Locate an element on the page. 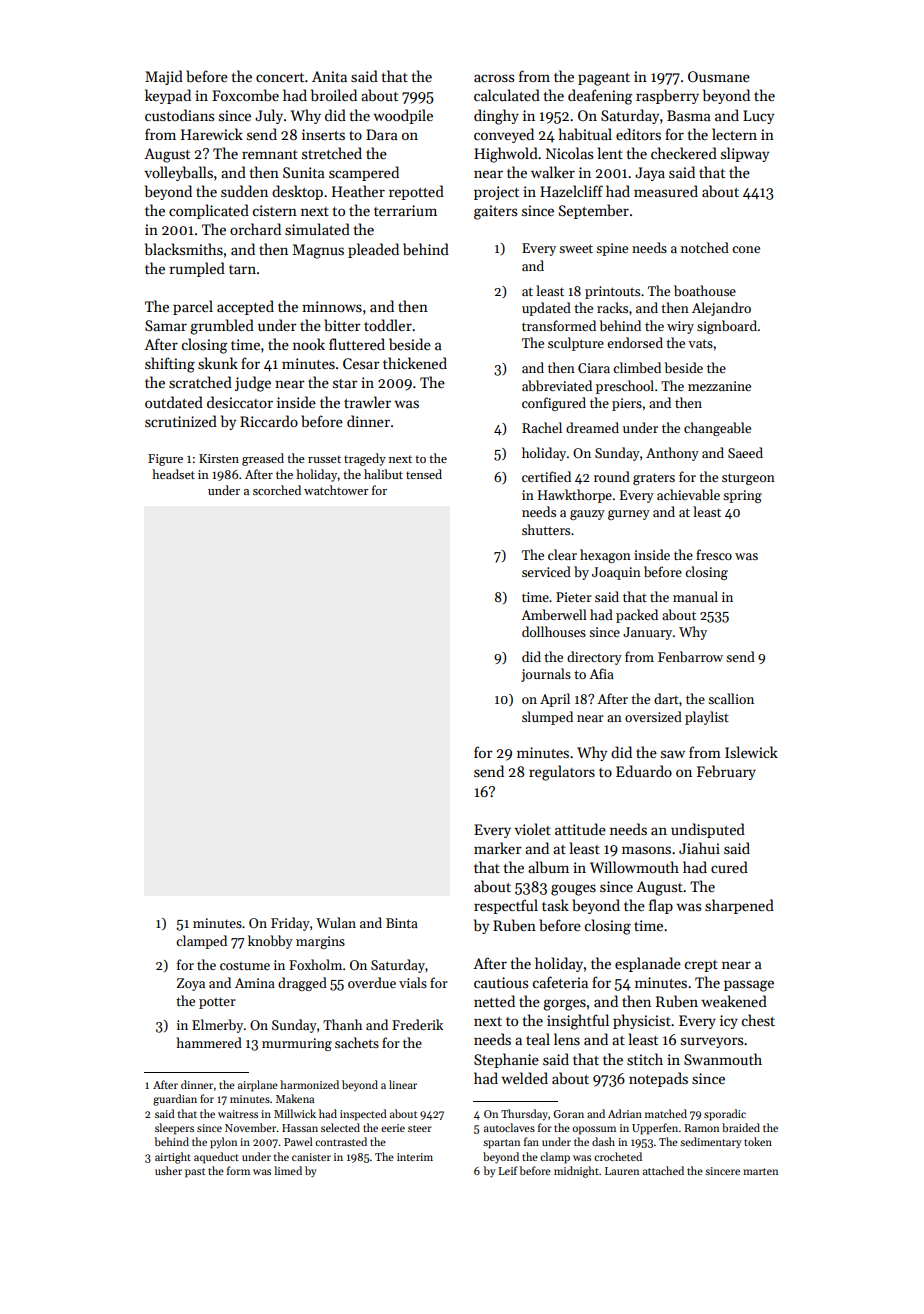  abbreviated is located at coordinates (557, 385).
